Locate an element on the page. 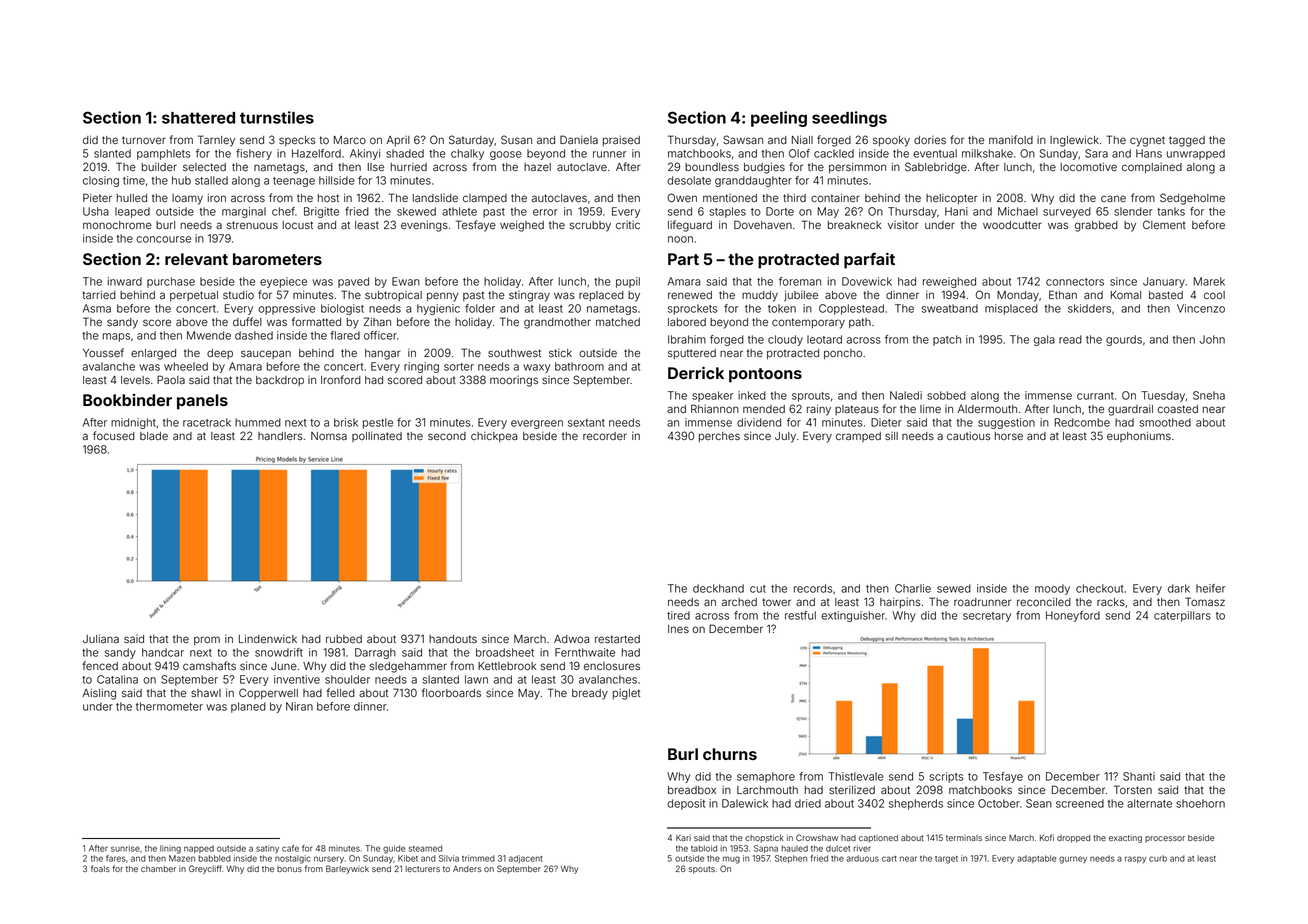 This image has height=924, width=1308. napped is located at coordinates (199, 849).
